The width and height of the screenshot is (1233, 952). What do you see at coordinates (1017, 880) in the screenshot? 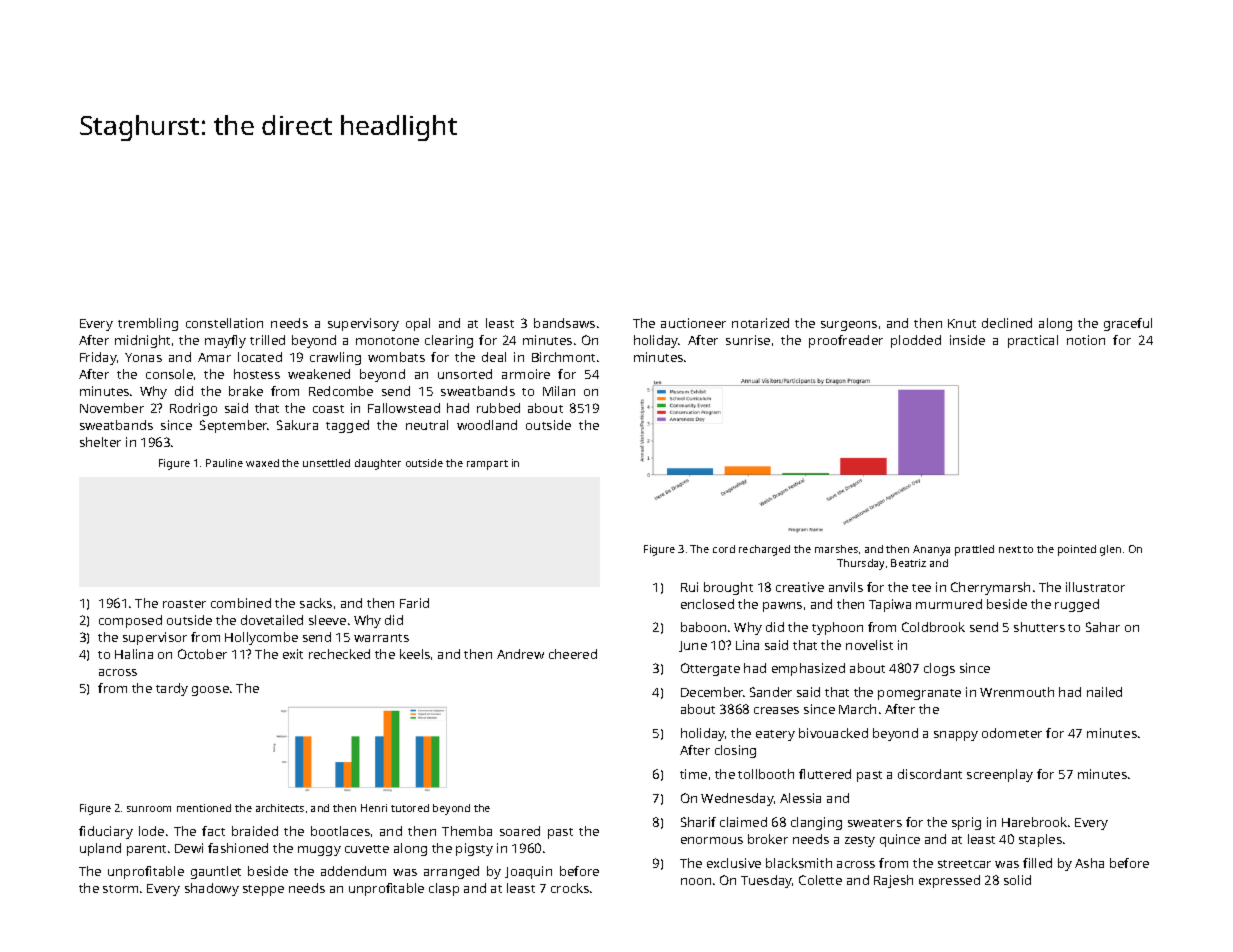
I see `solid` at bounding box center [1017, 880].
